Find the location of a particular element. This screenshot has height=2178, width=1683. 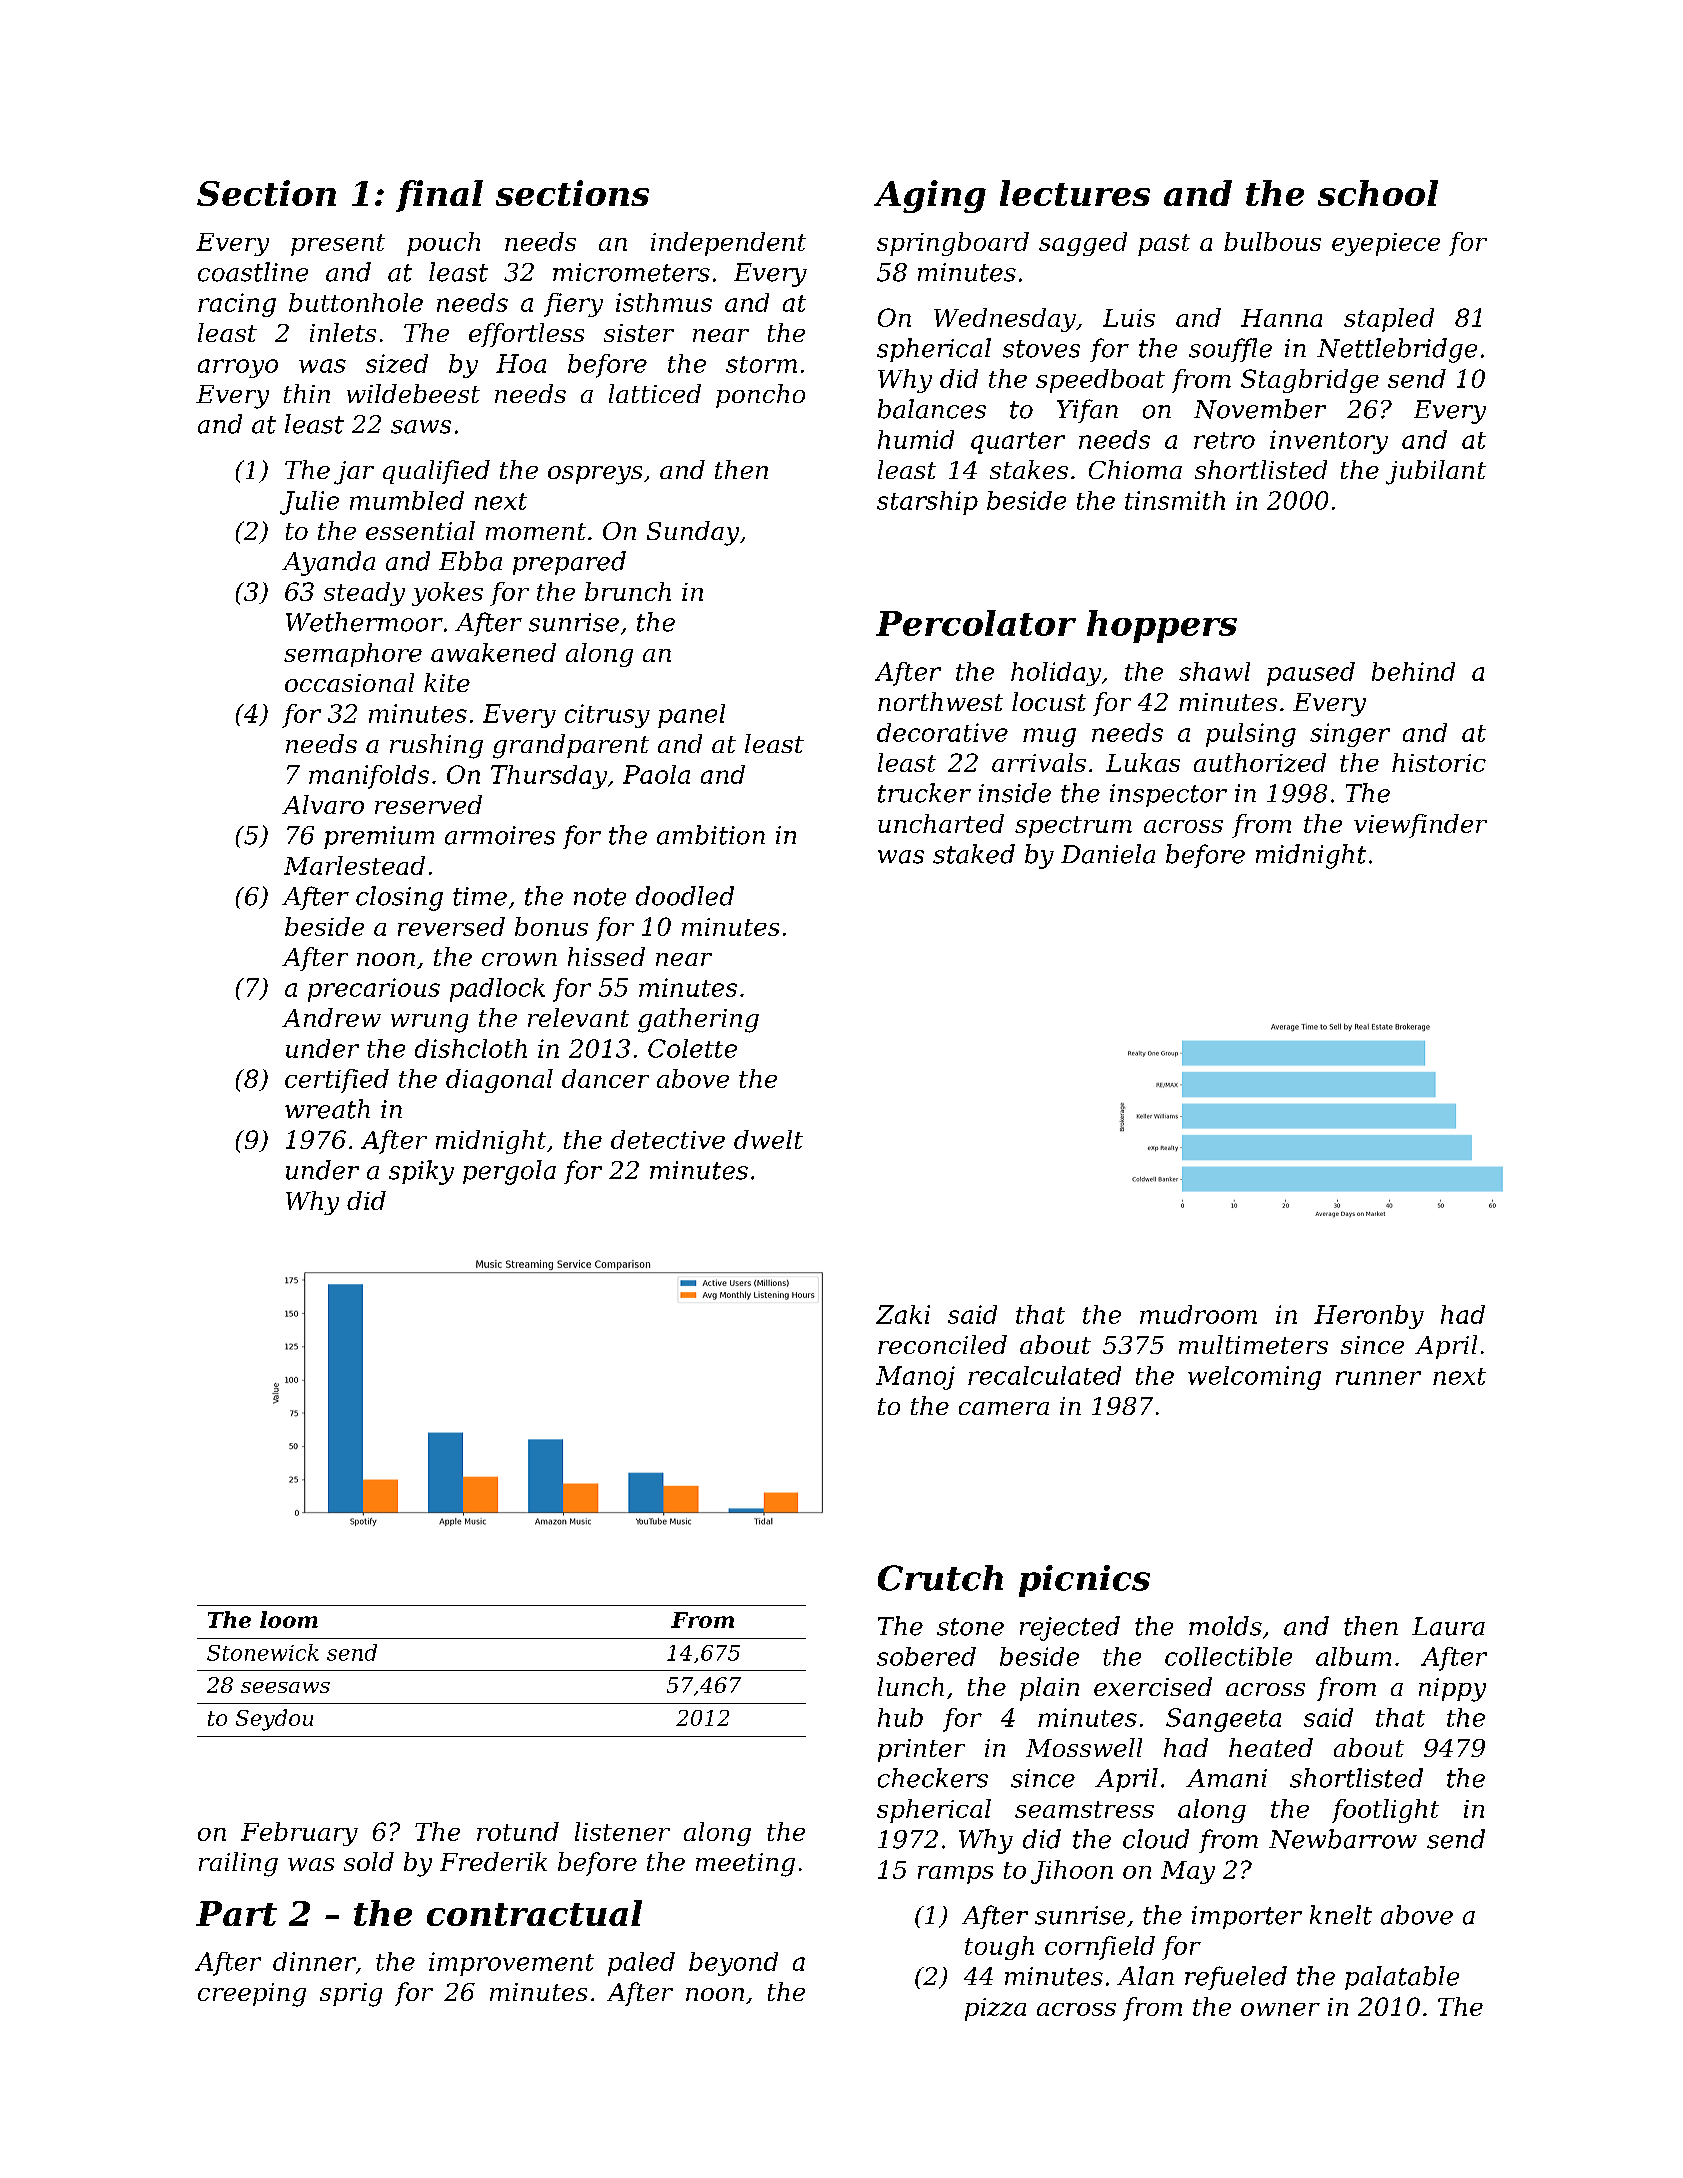

inventory is located at coordinates (1329, 442).
